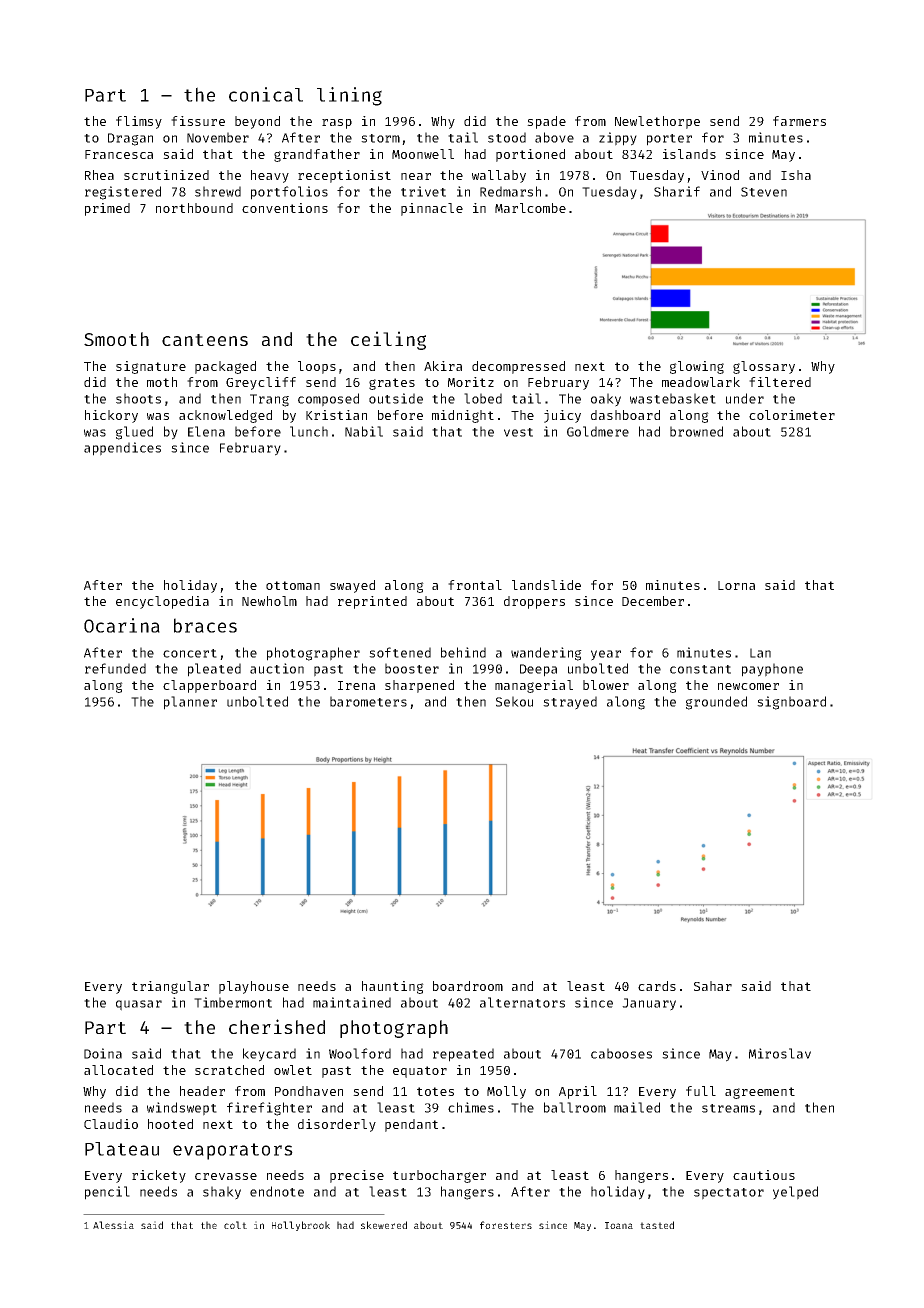  I want to click on planner, so click(190, 703).
